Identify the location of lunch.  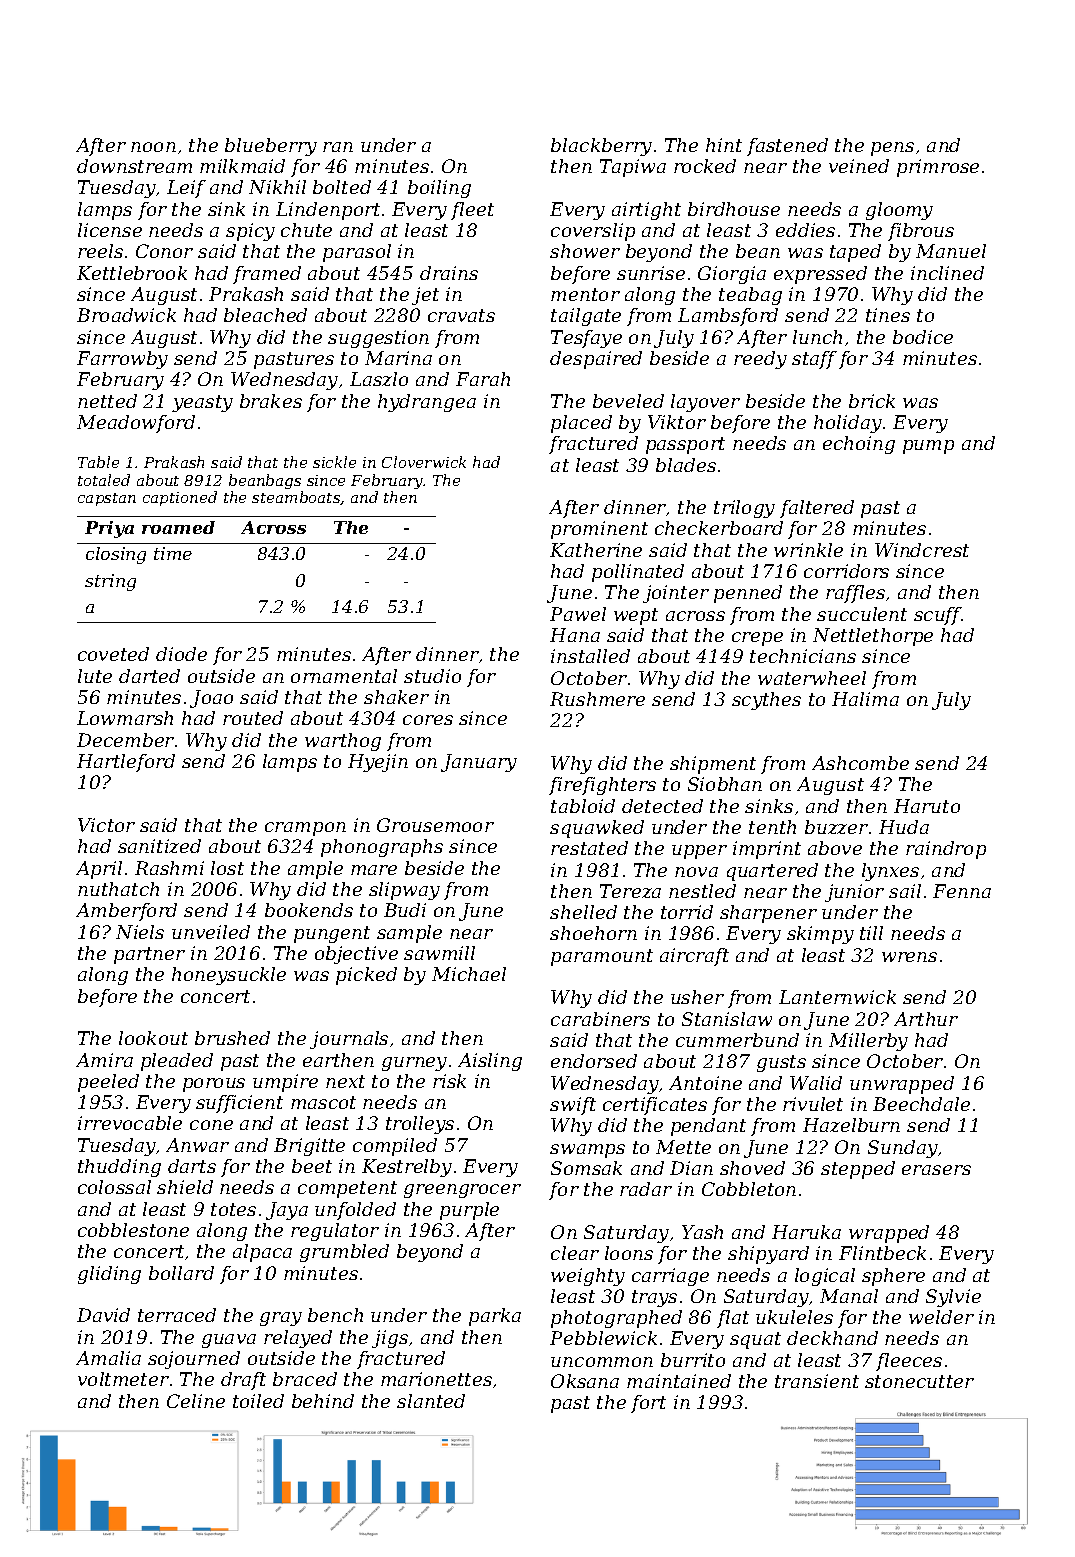
(817, 337).
